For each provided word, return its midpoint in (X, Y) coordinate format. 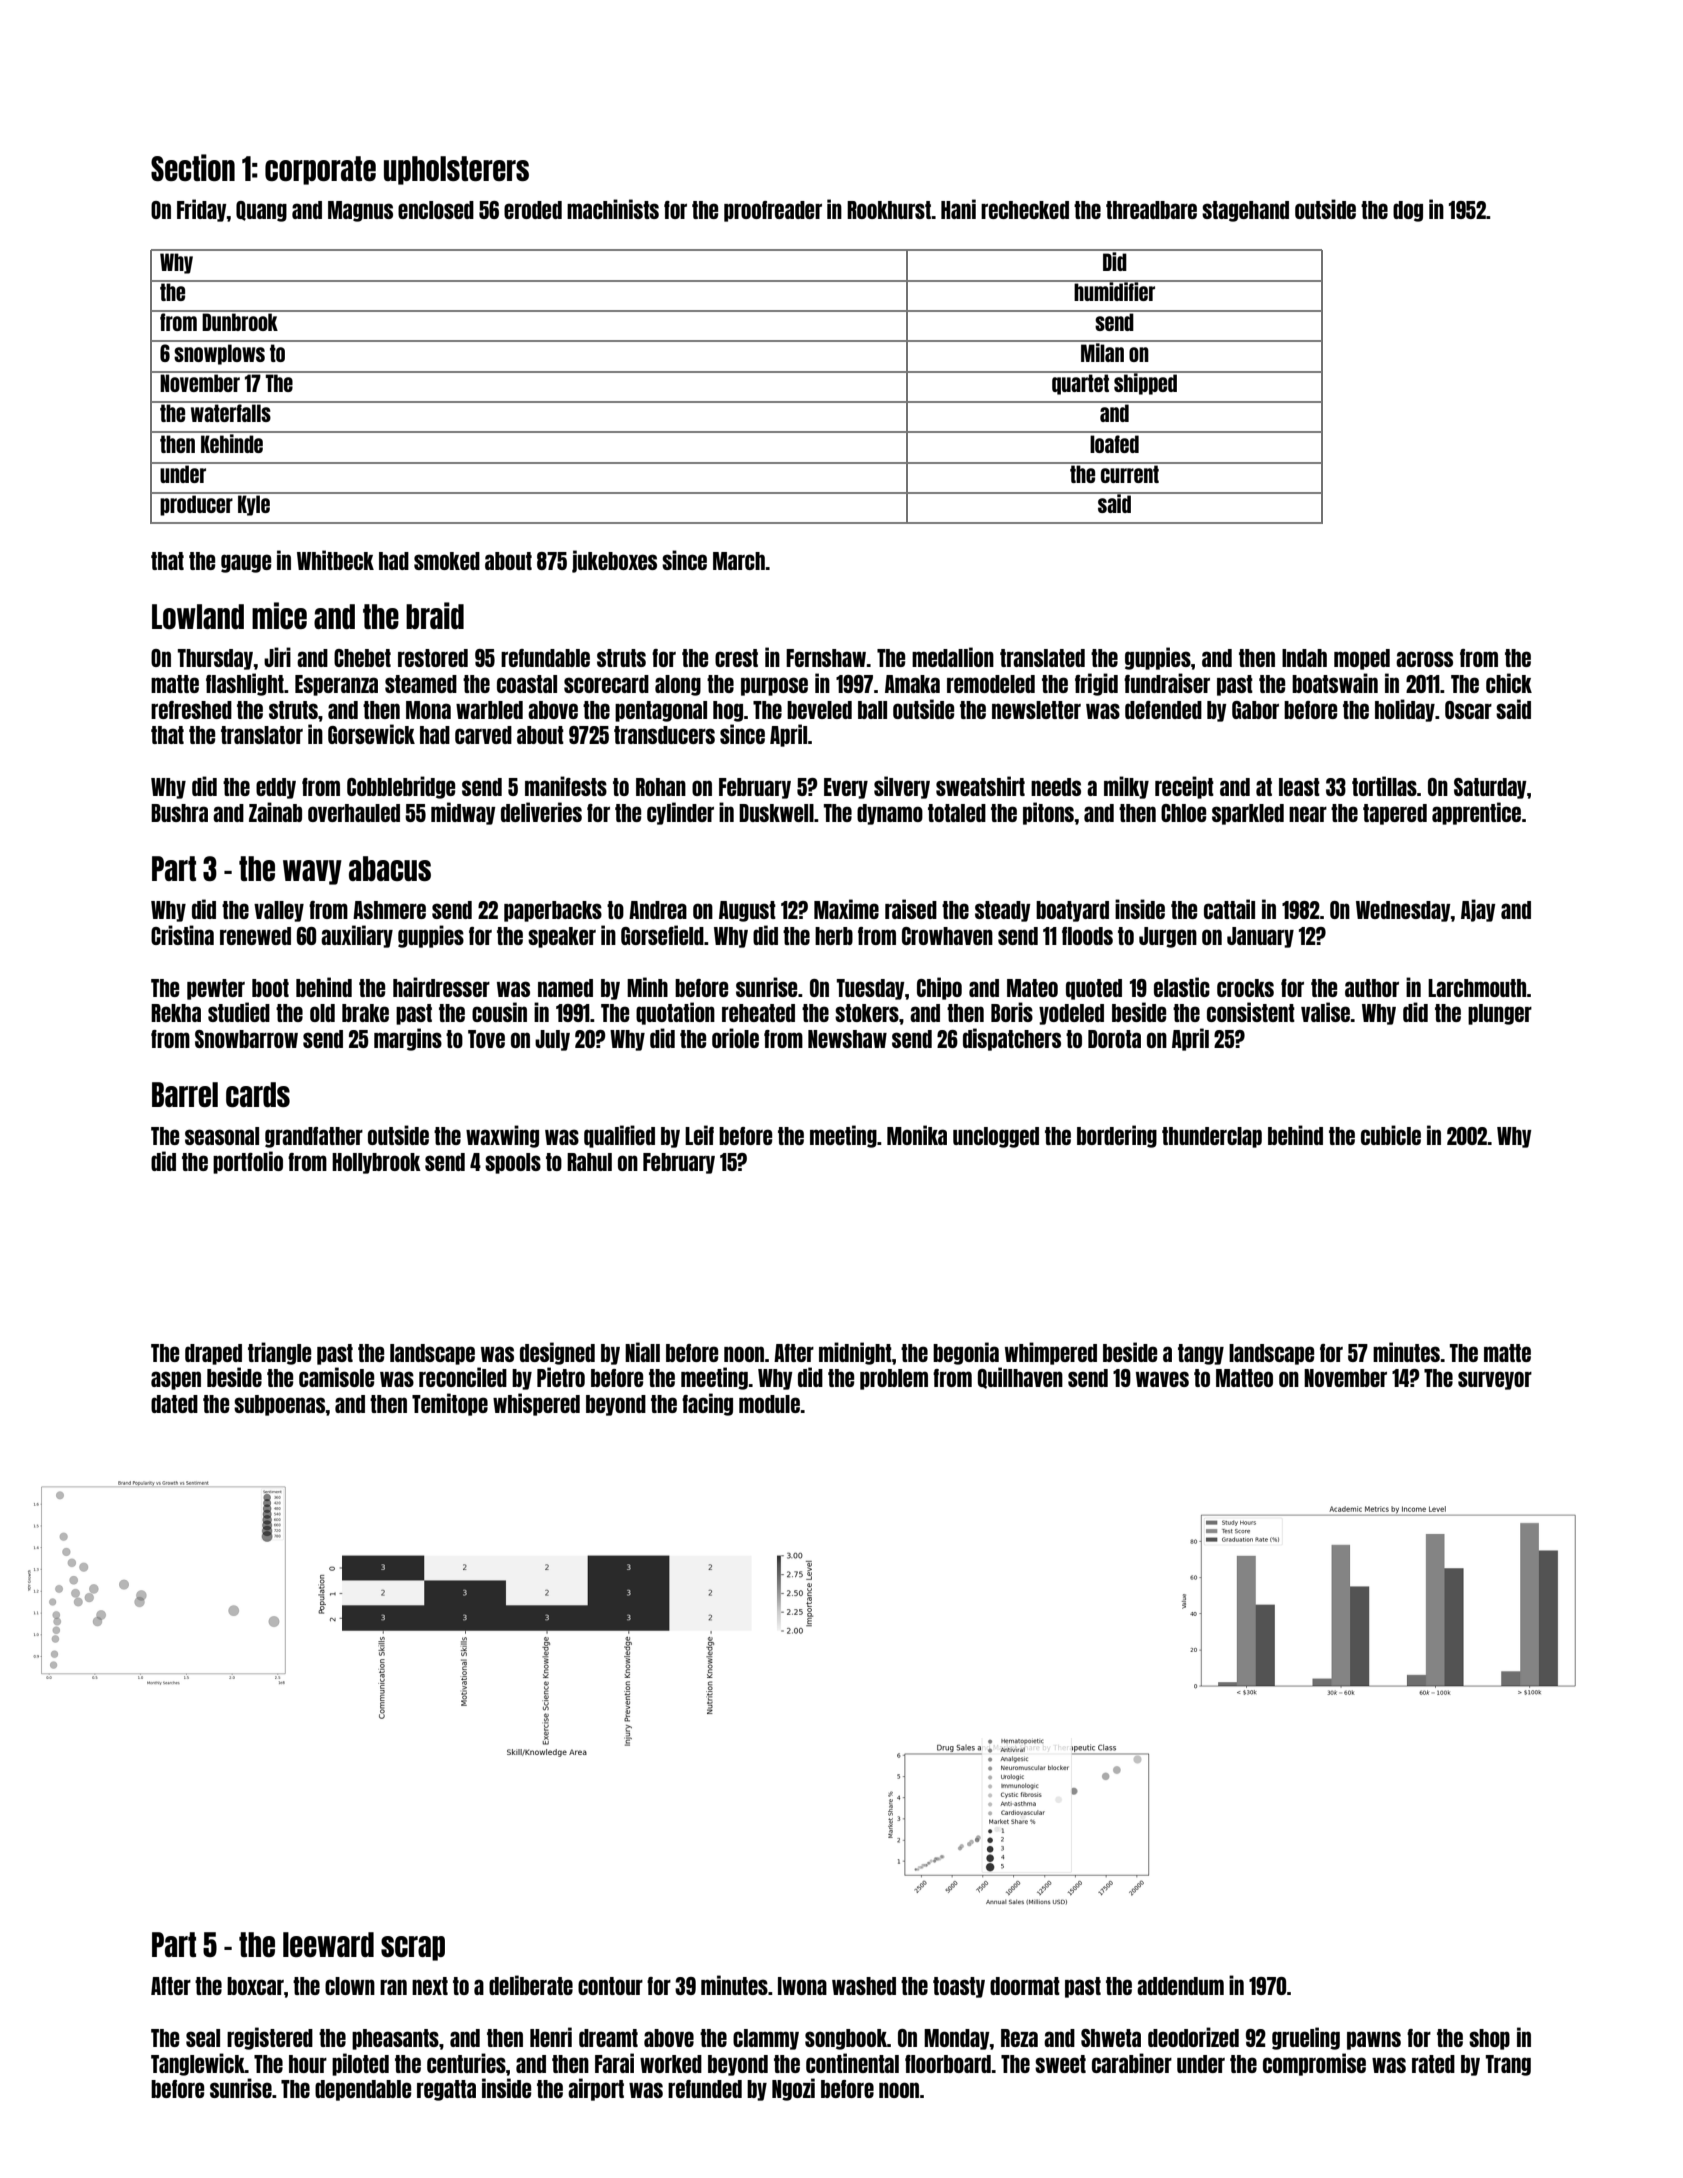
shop (1489, 2039)
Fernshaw (826, 658)
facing (707, 1404)
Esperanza (336, 685)
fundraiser (1167, 683)
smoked (447, 561)
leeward (328, 1944)
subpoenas (280, 1405)
